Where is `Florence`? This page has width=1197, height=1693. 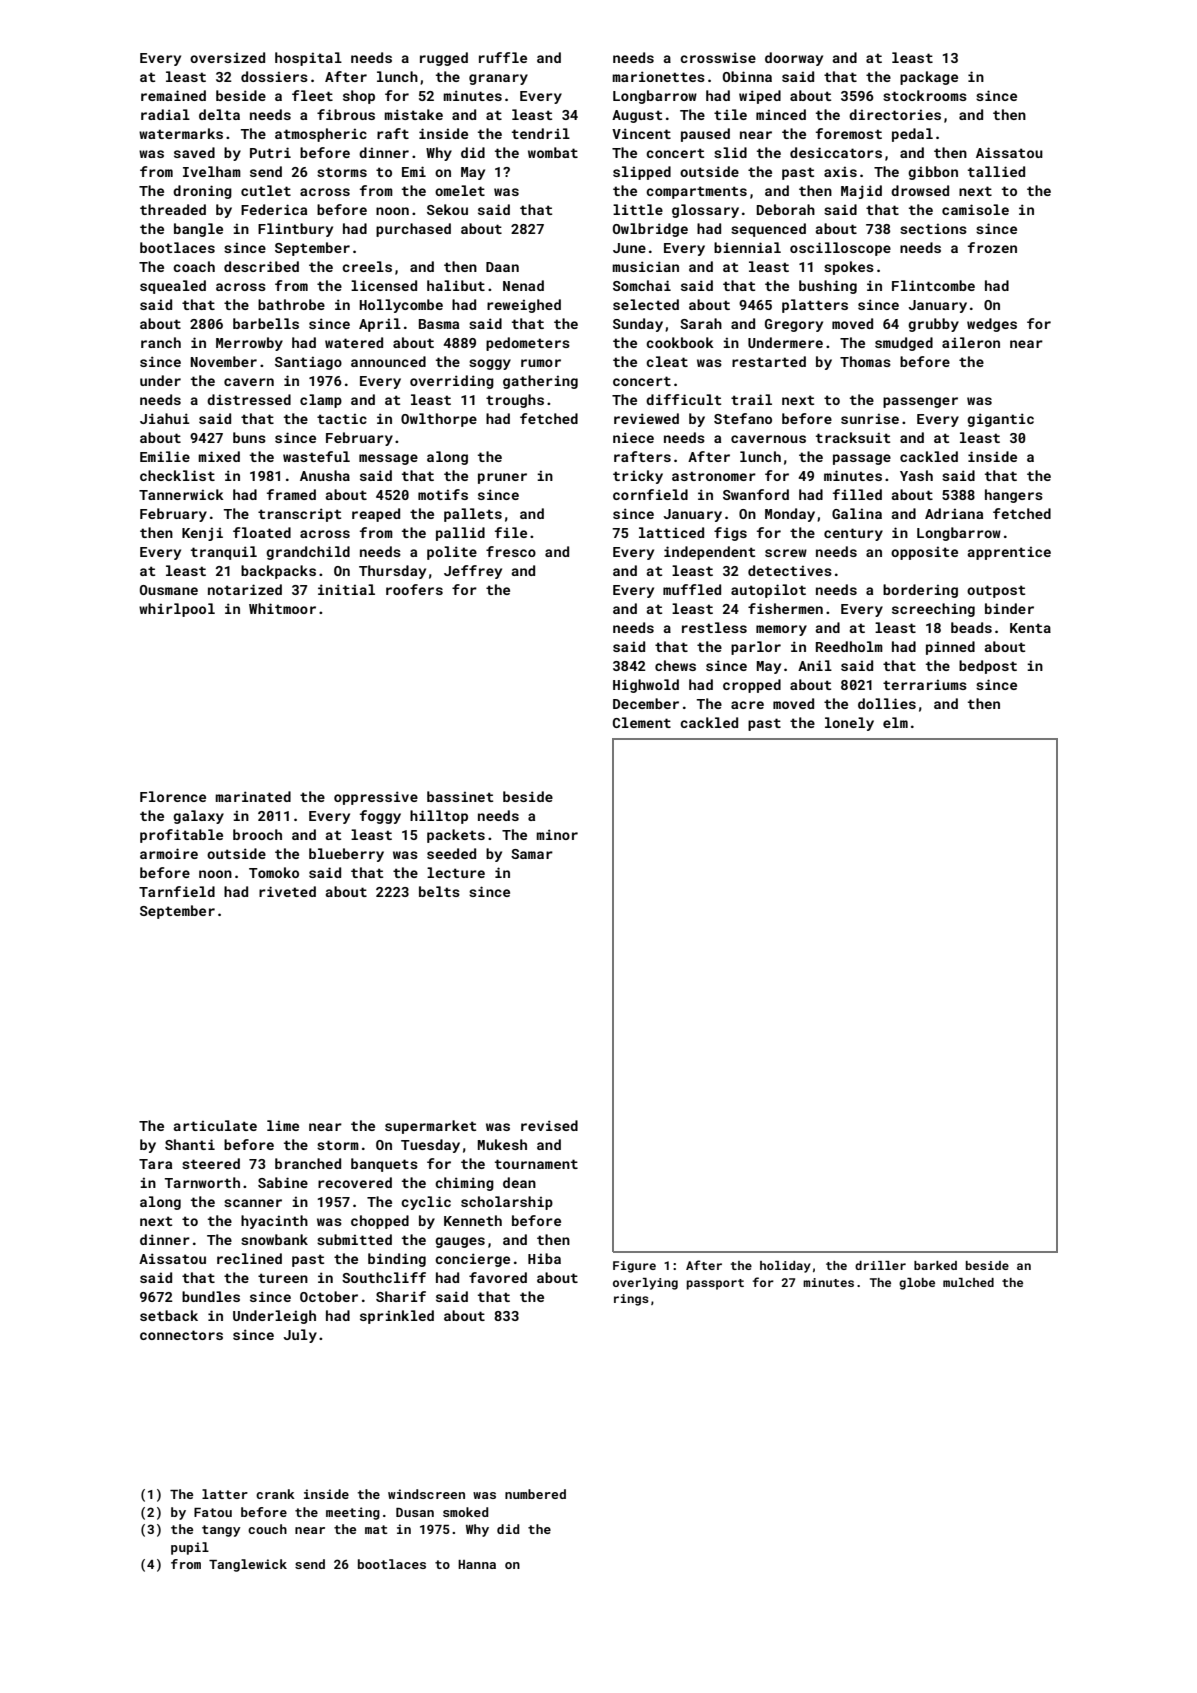
Florence is located at coordinates (173, 796).
